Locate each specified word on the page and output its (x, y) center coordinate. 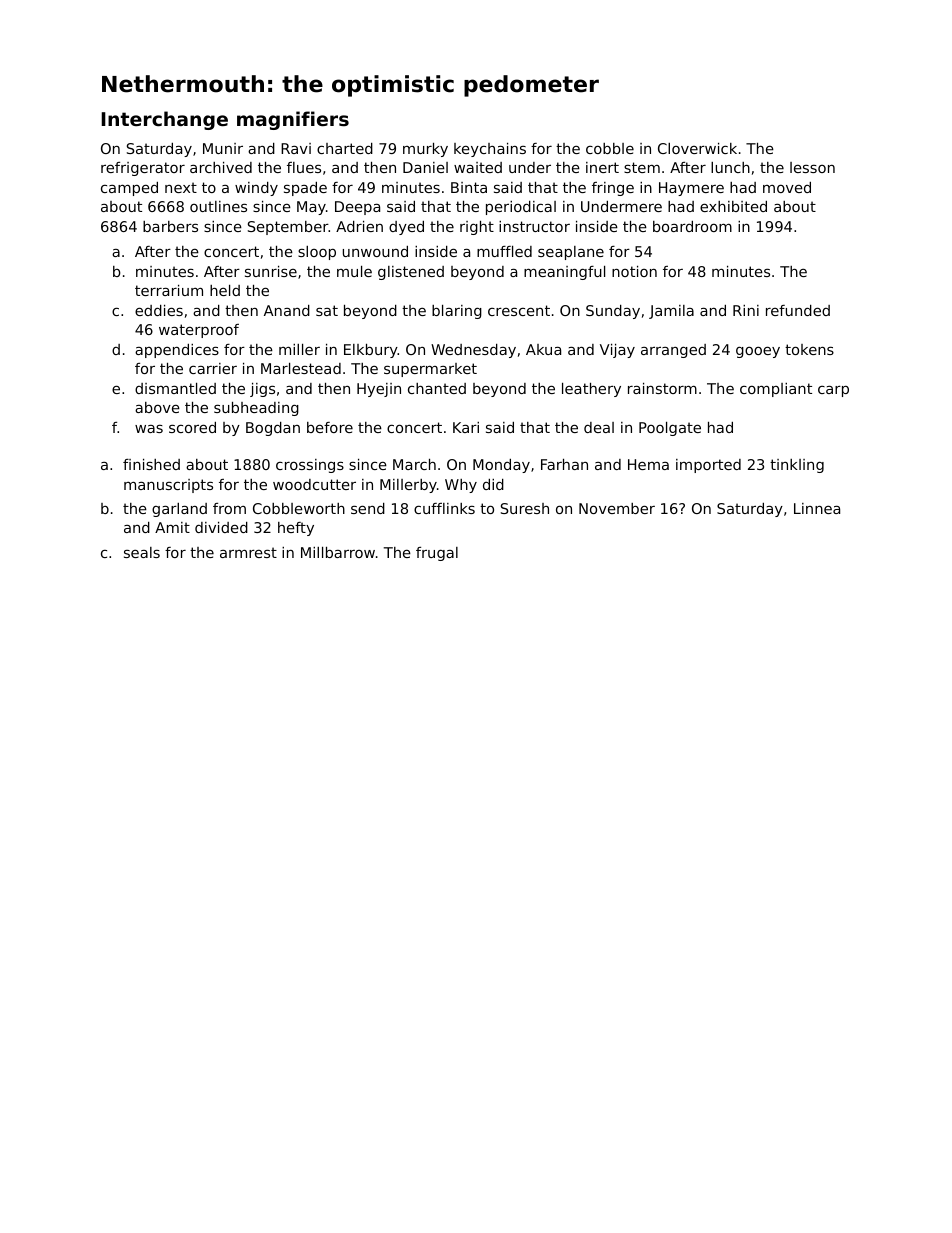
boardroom (692, 226)
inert (602, 167)
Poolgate (670, 429)
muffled (504, 251)
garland (179, 510)
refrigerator (143, 169)
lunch (730, 167)
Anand (287, 310)
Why (461, 486)
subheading (256, 409)
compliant (776, 390)
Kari (466, 427)
